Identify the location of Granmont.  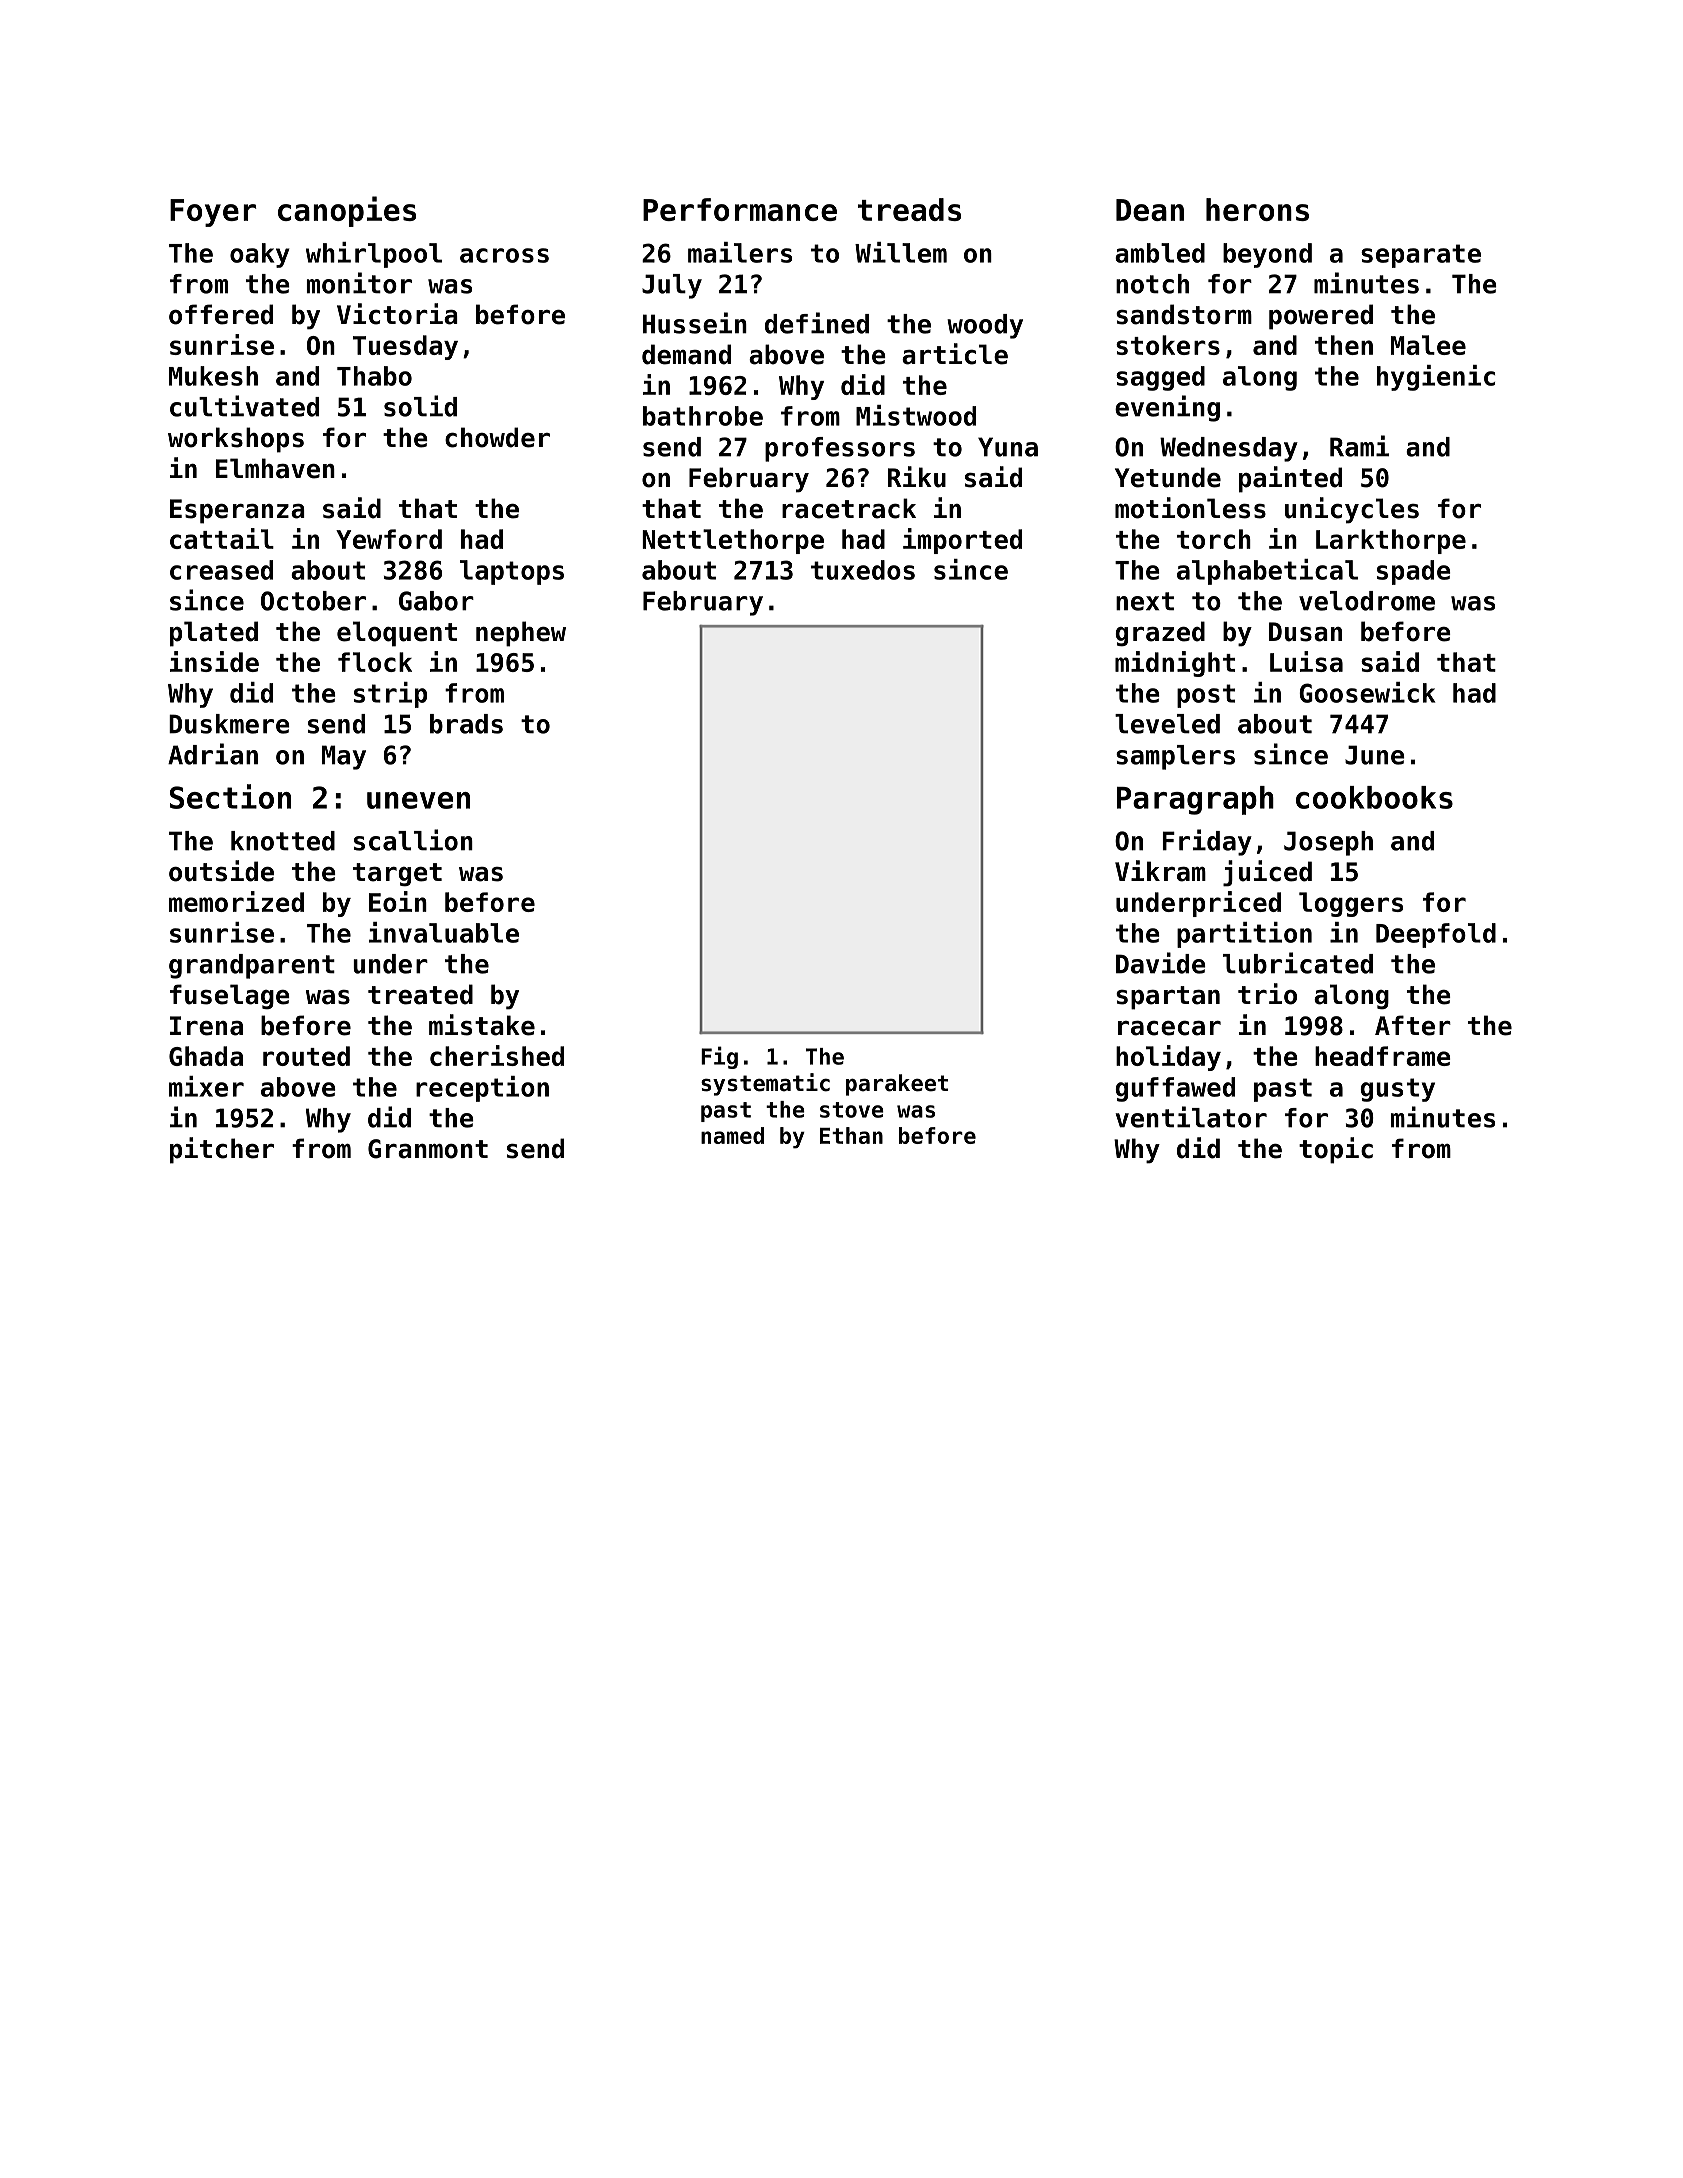
(428, 1149).
